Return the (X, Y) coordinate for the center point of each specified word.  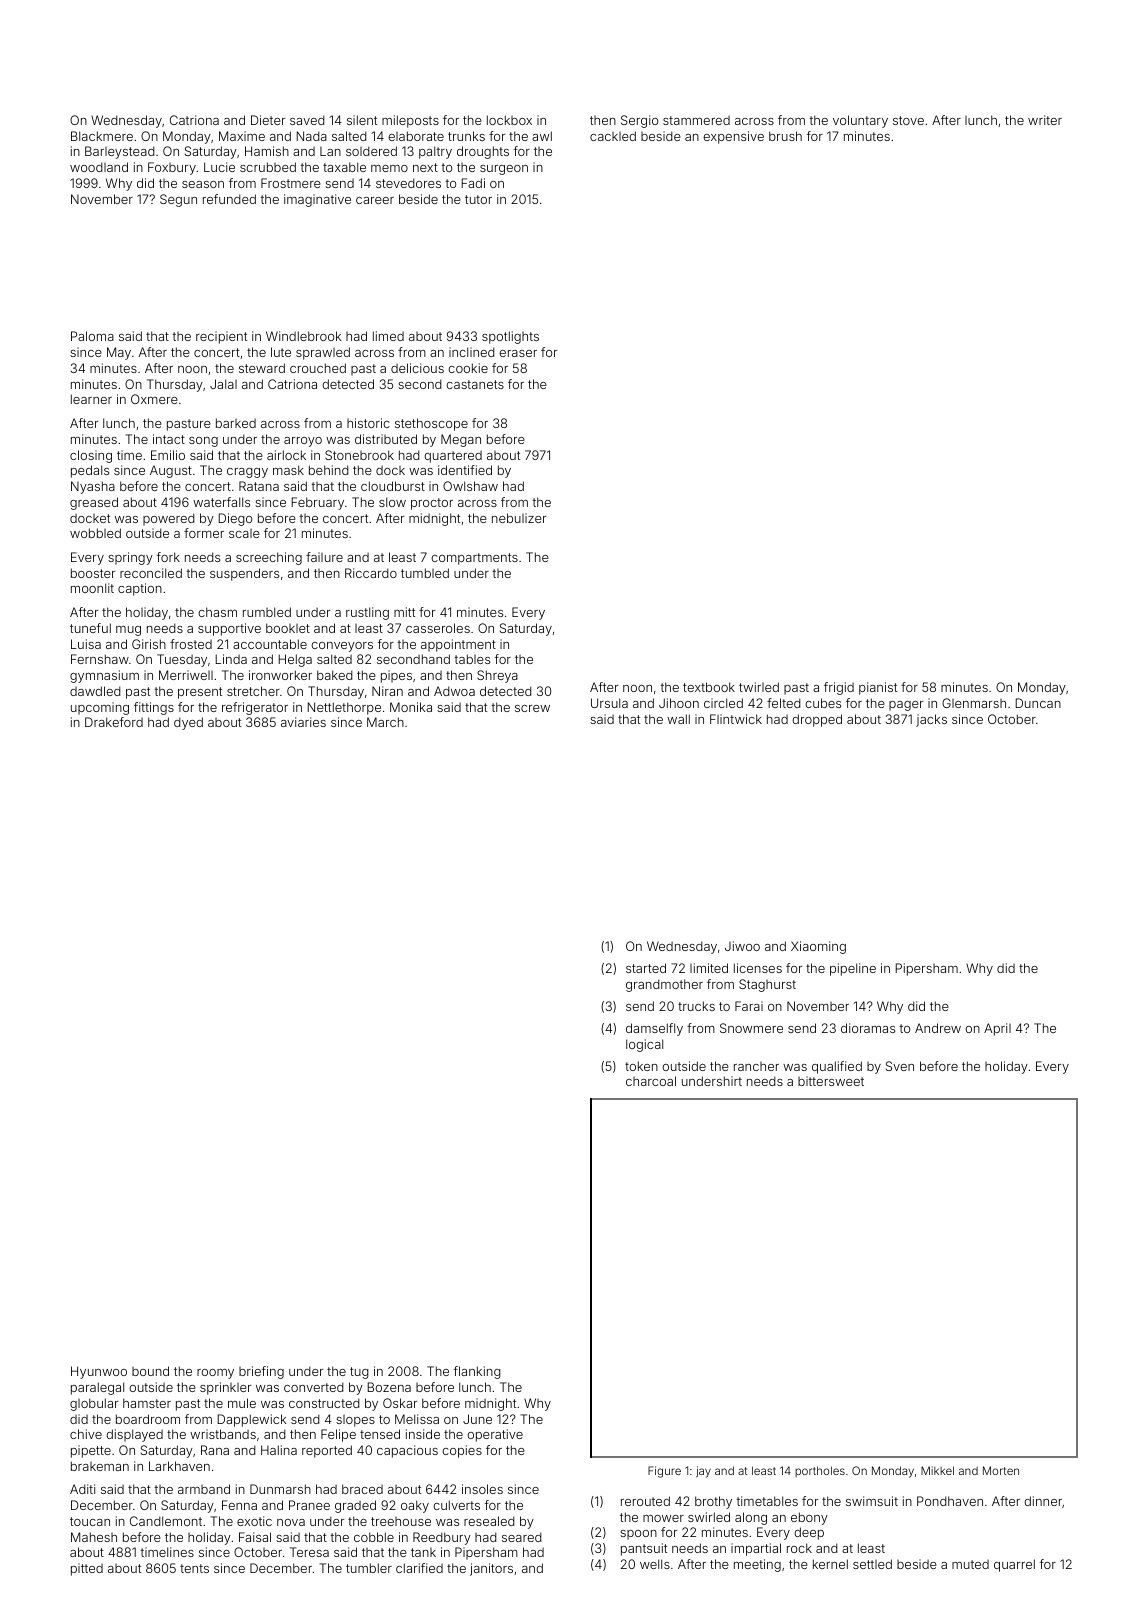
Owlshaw (470, 486)
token (641, 1066)
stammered (696, 120)
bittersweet (831, 1081)
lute (281, 352)
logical (644, 1045)
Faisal (255, 1537)
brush (785, 136)
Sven (900, 1066)
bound (150, 1371)
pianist (878, 688)
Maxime (242, 136)
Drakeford (114, 722)
